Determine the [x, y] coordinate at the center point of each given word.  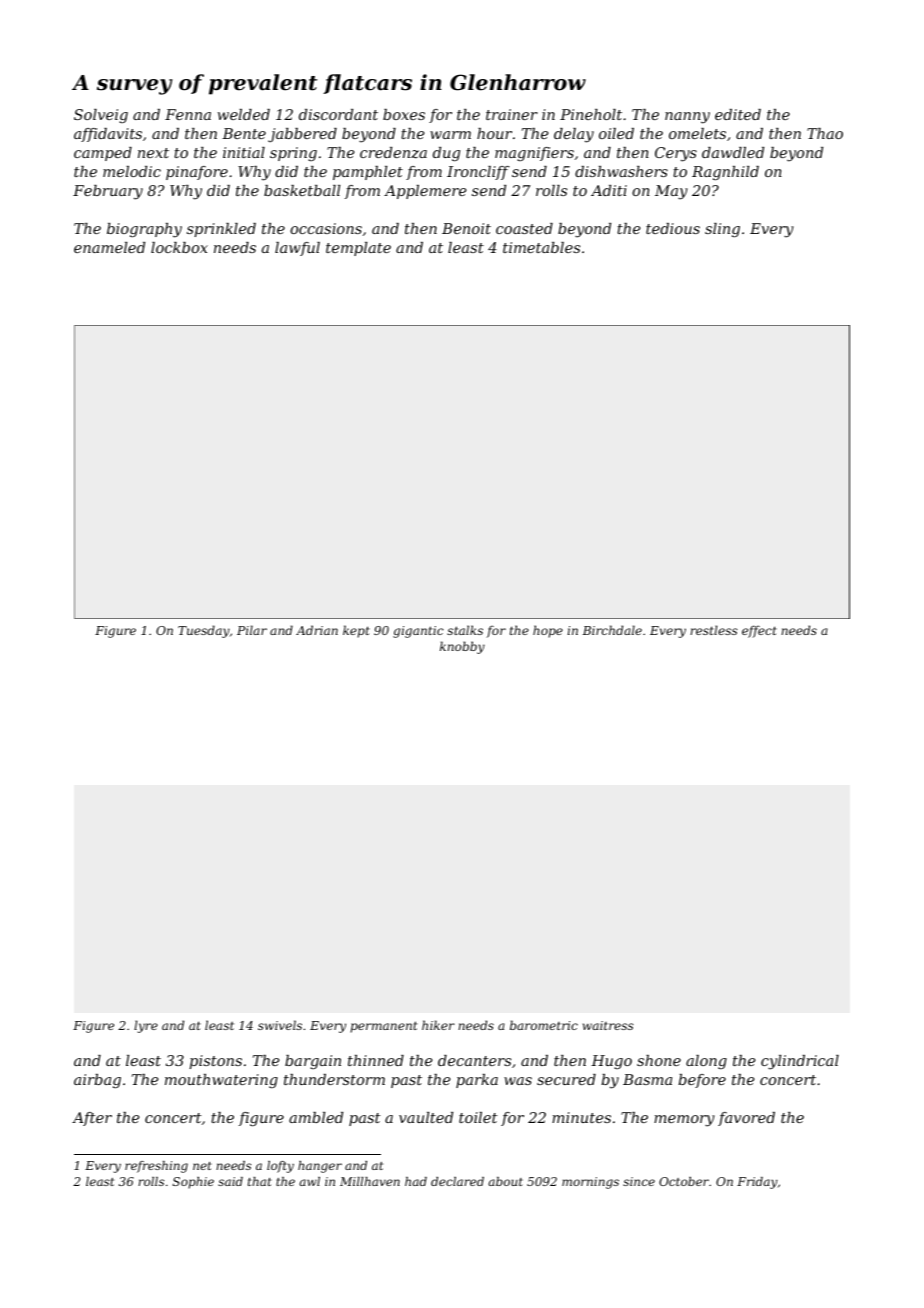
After [92, 1119]
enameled [109, 247]
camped [103, 154]
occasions [326, 228]
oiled [616, 133]
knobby [462, 647]
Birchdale [612, 630]
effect [759, 631]
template [358, 249]
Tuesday [204, 631]
